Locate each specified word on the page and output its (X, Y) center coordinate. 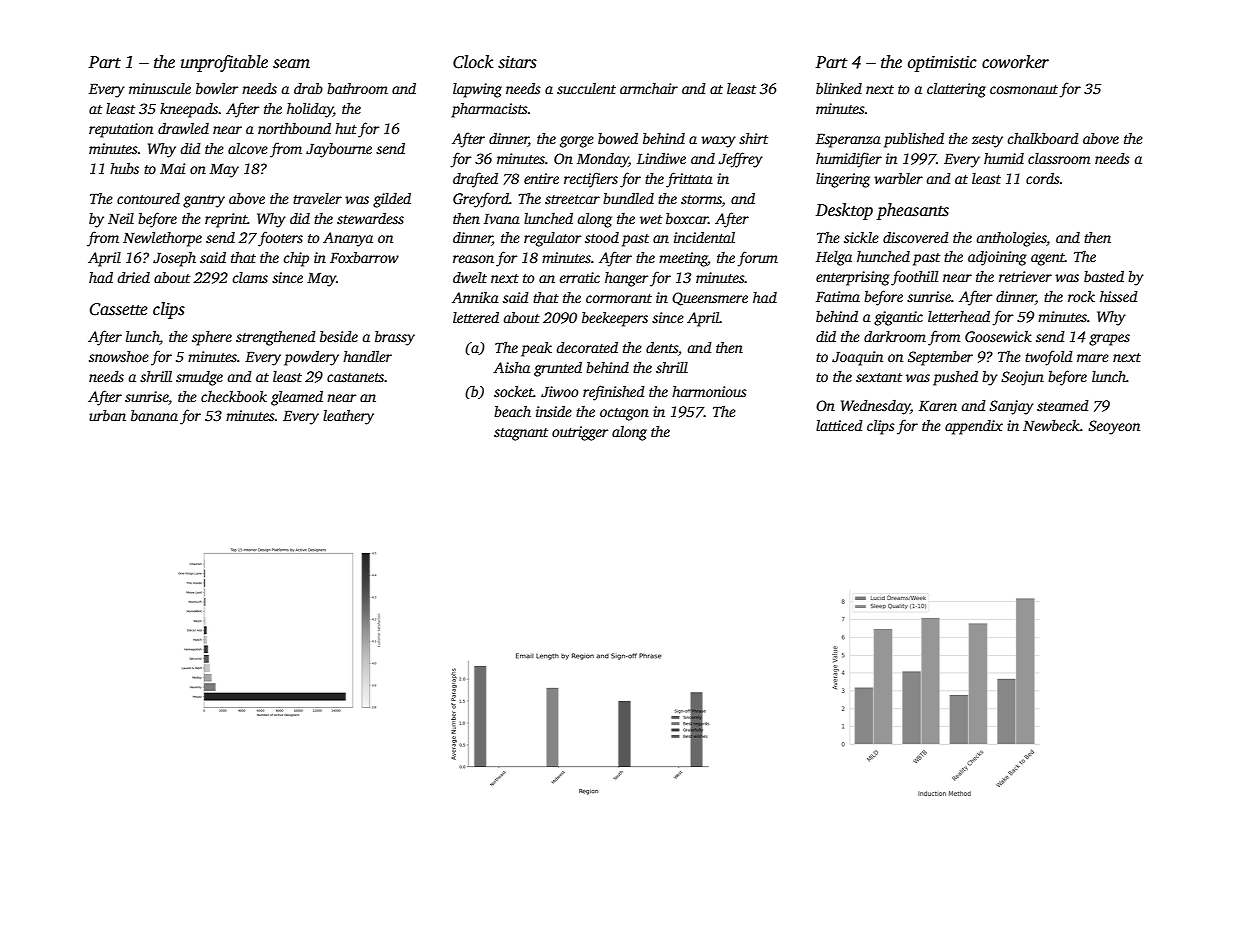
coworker (1015, 62)
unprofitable (224, 63)
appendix (974, 427)
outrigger (580, 433)
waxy (718, 142)
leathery (348, 417)
